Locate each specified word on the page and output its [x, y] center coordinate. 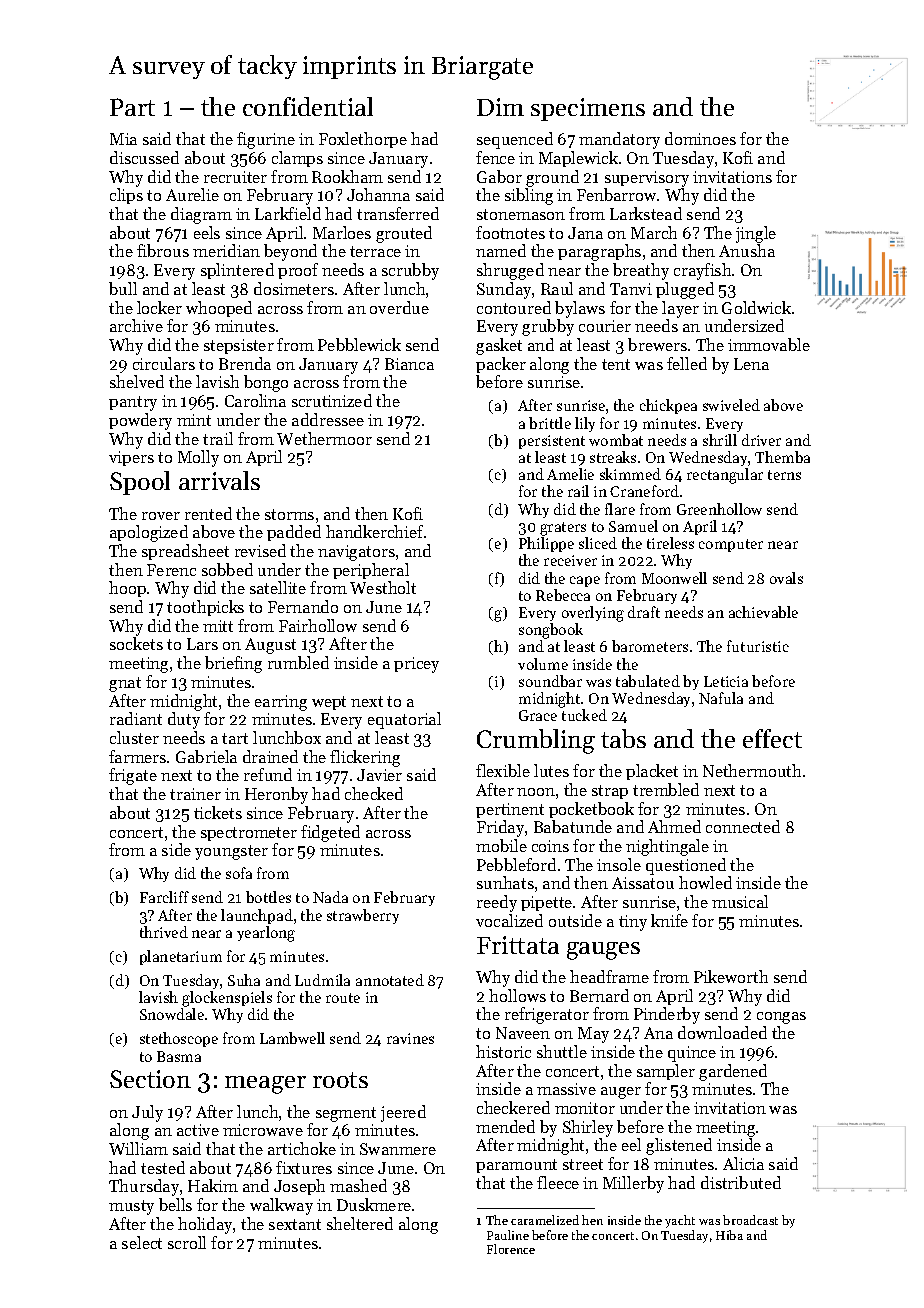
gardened [733, 1072]
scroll [187, 1242]
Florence [511, 1249]
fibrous [163, 250]
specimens [588, 109]
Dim [500, 107]
